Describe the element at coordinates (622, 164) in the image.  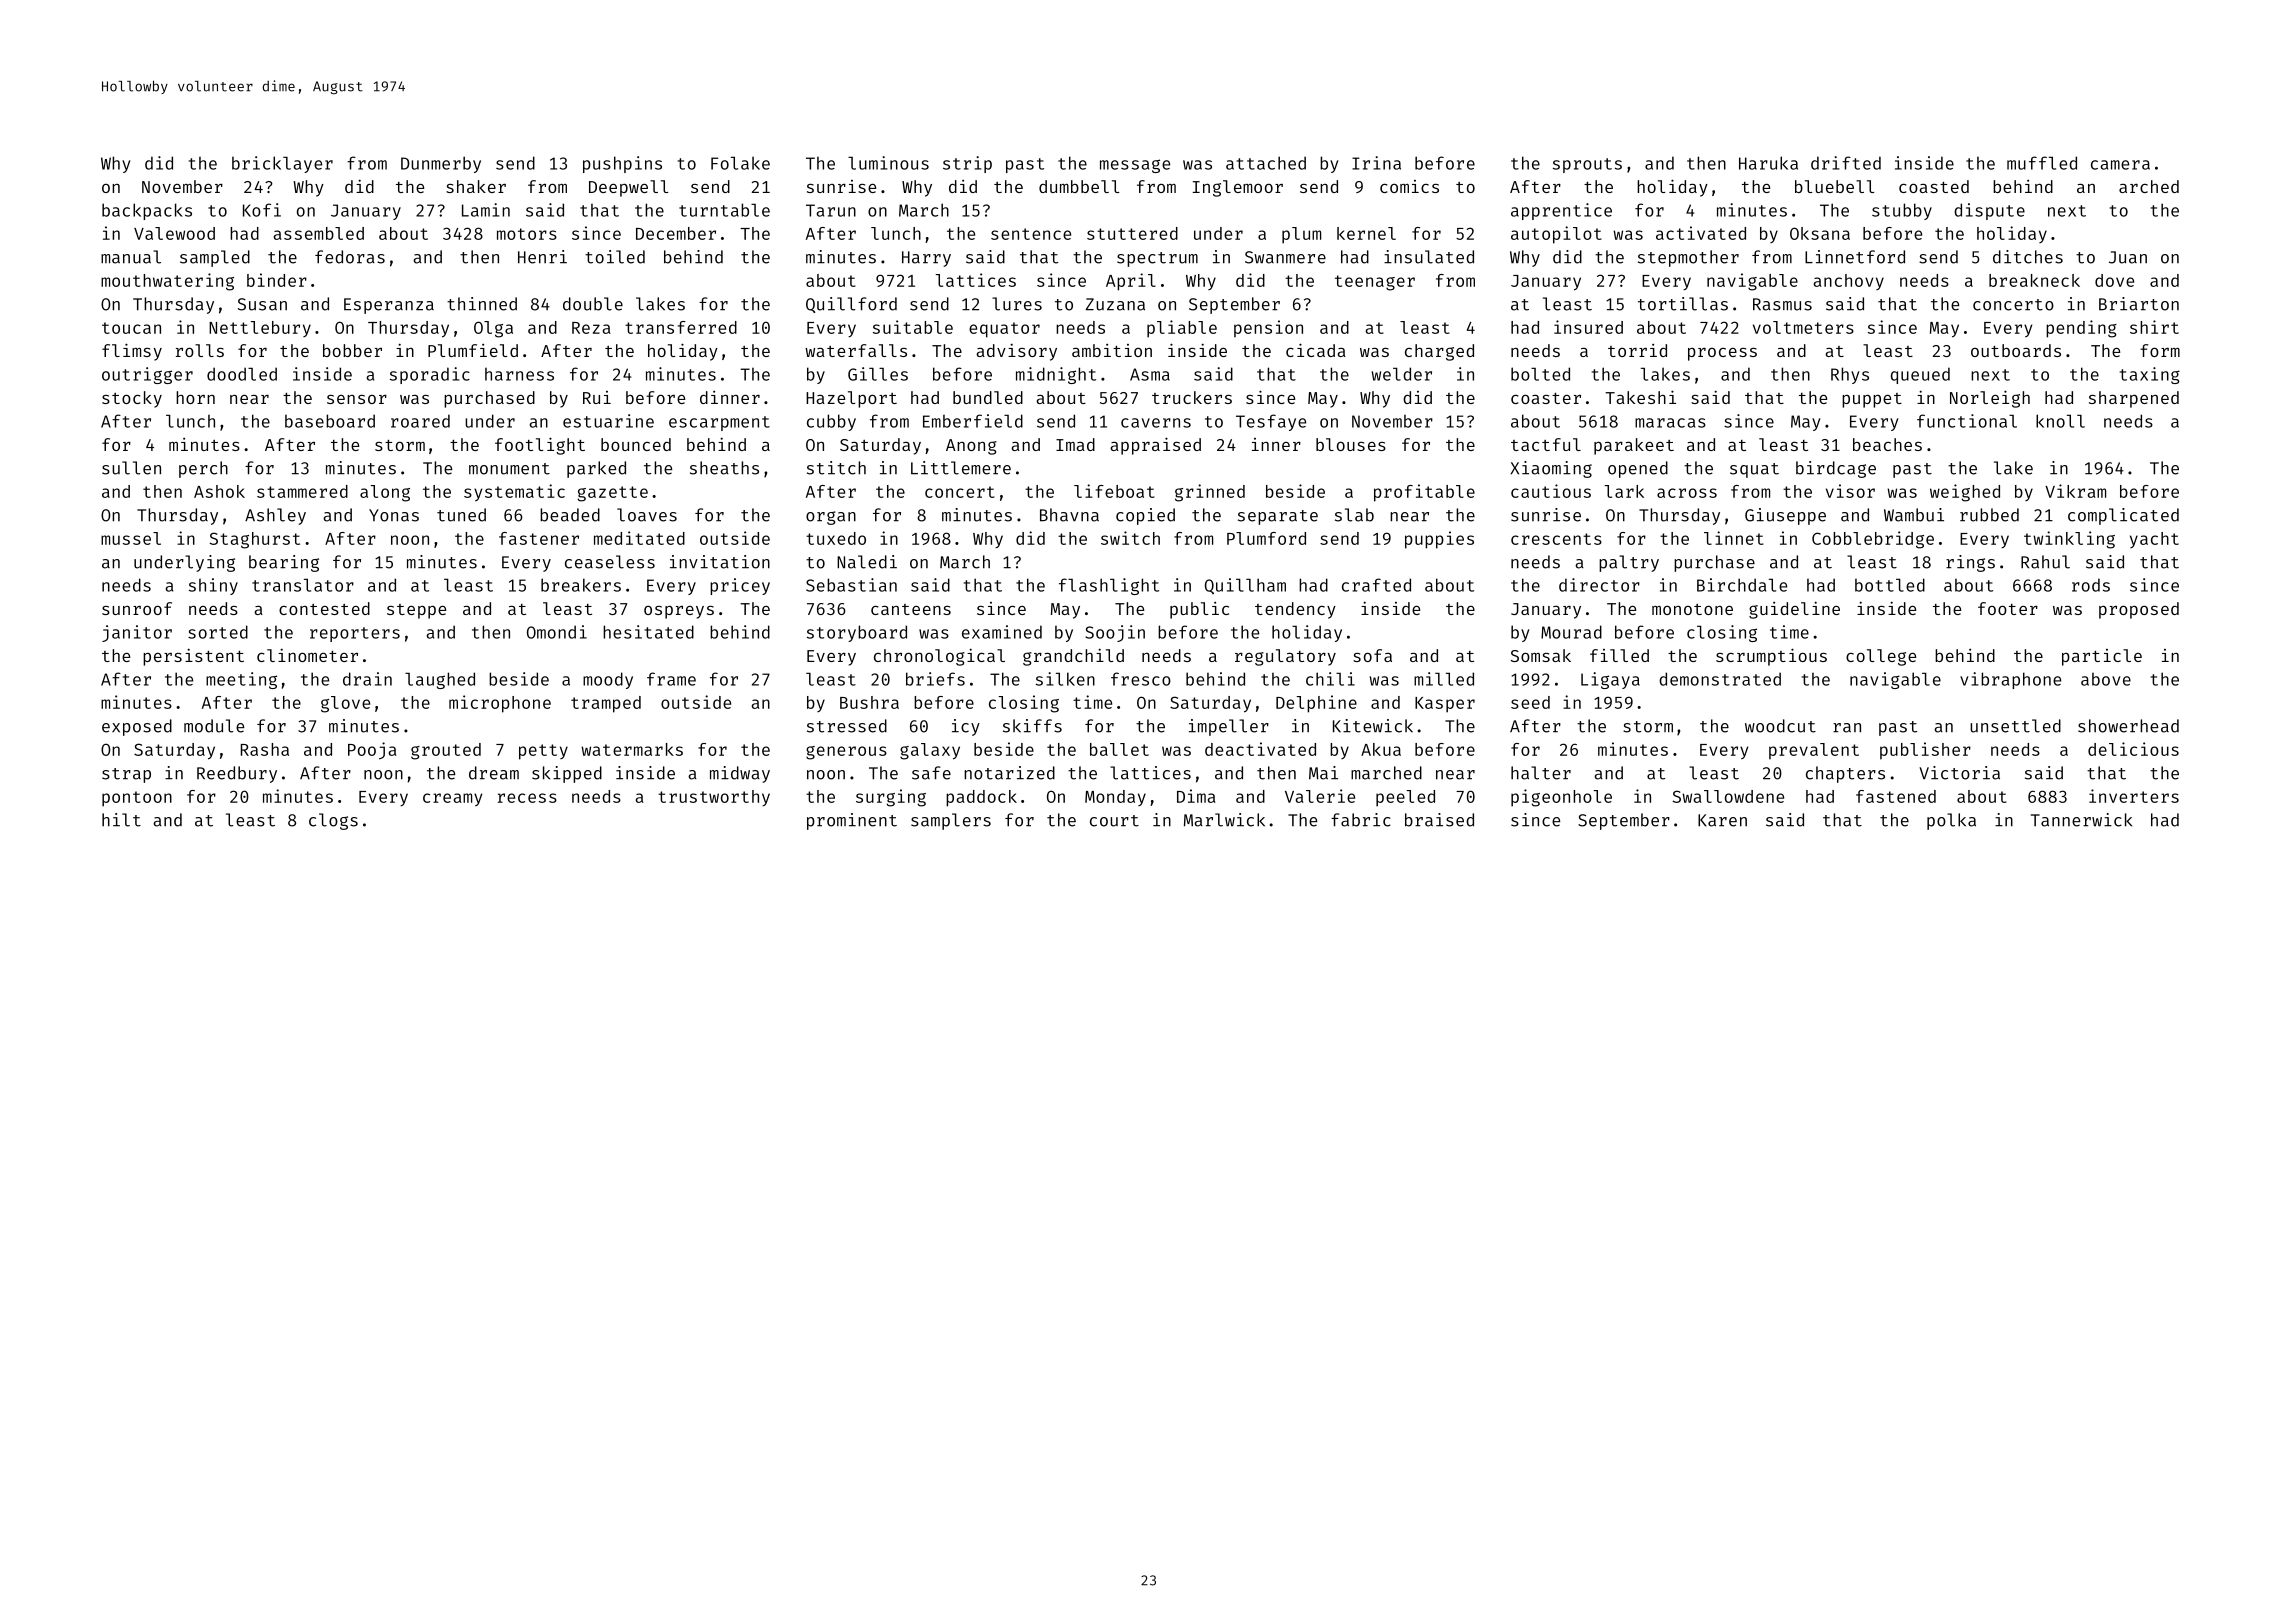
I see `pushpins` at that location.
